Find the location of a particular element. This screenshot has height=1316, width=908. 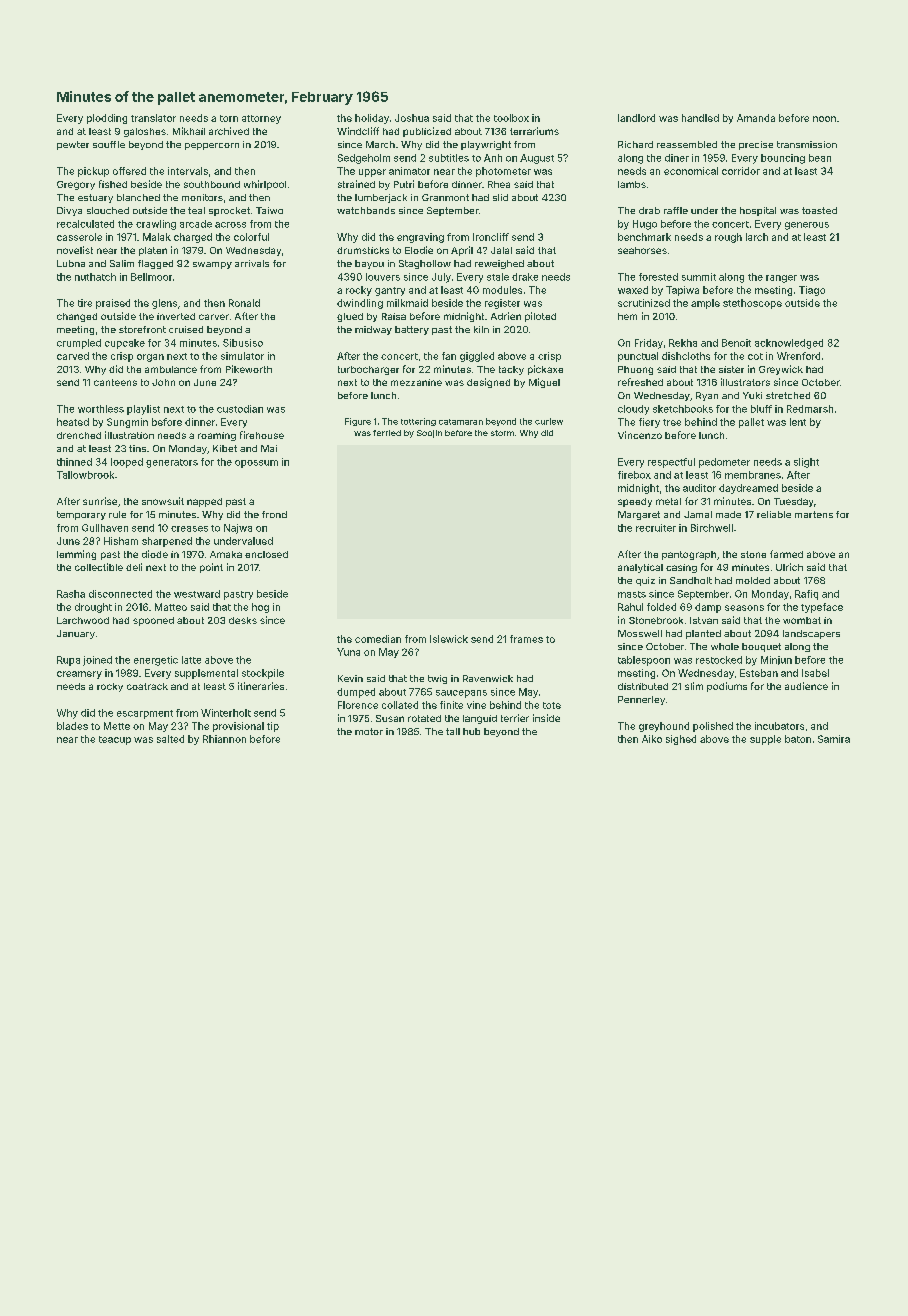

westward is located at coordinates (197, 594).
